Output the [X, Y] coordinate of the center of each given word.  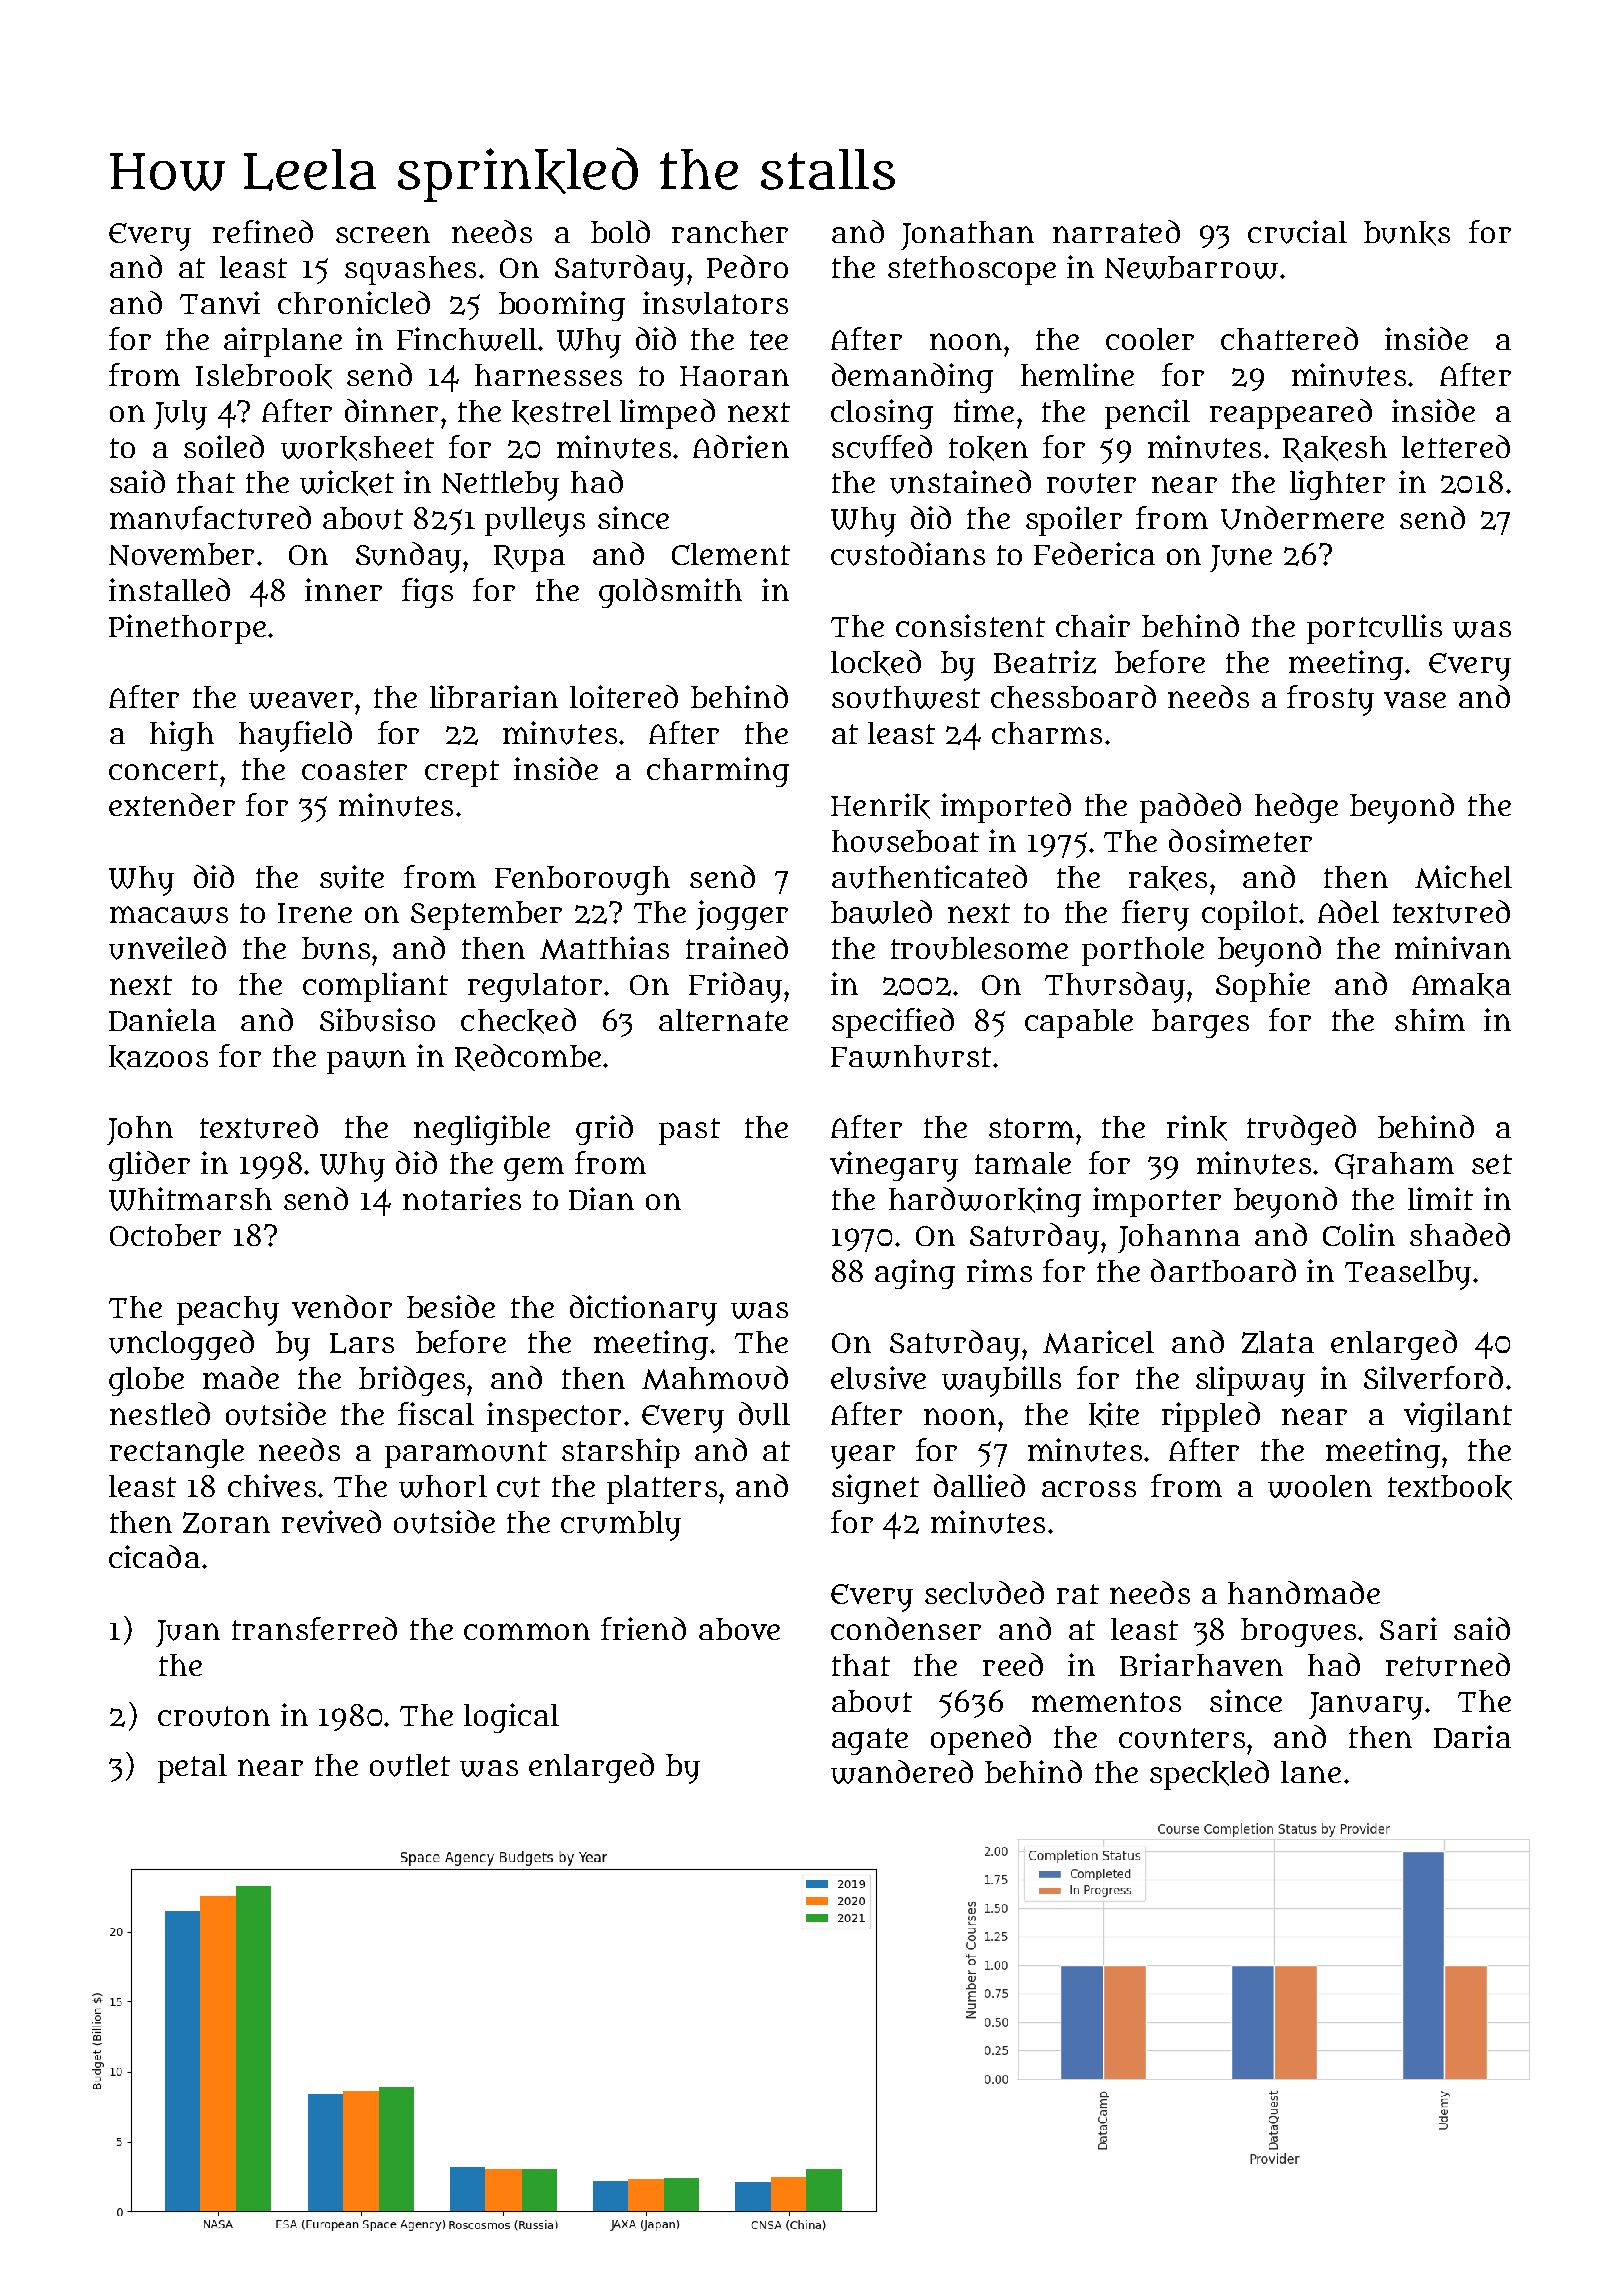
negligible [482, 1130]
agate [870, 1741]
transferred [314, 1628]
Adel [1348, 911]
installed [169, 589]
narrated [1116, 231]
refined [263, 231]
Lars [362, 1343]
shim [1430, 1019]
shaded [1460, 1234]
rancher [730, 232]
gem [534, 1169]
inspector [554, 1417]
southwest [906, 697]
